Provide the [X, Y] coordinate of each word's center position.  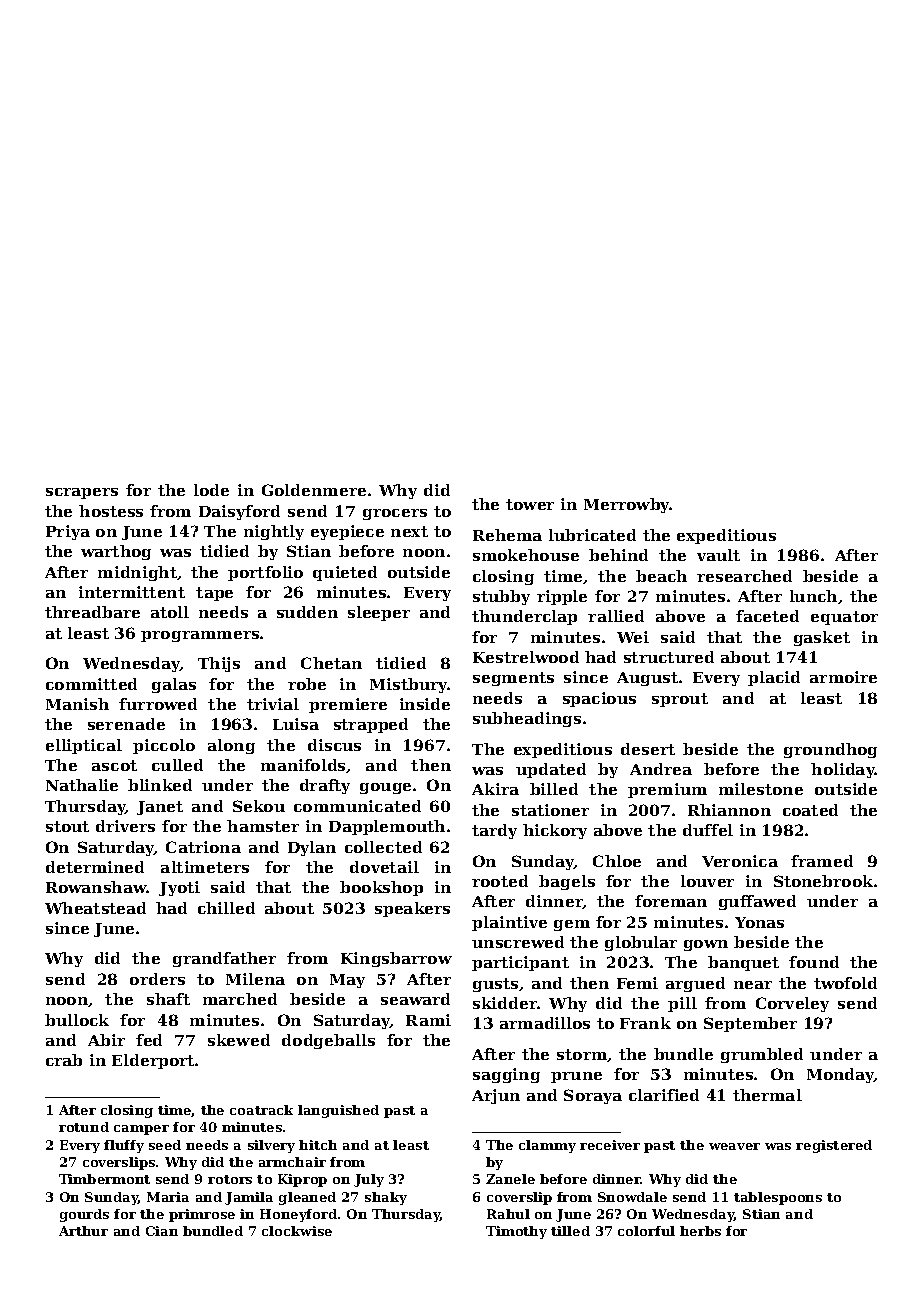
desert [648, 749]
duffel [708, 830]
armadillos [545, 1023]
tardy [494, 831]
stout [67, 826]
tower [530, 504]
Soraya [593, 1096]
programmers [200, 636]
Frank [645, 1023]
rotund [84, 1127]
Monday [840, 1075]
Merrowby [627, 505]
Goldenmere [314, 490]
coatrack [261, 1110]
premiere [348, 705]
